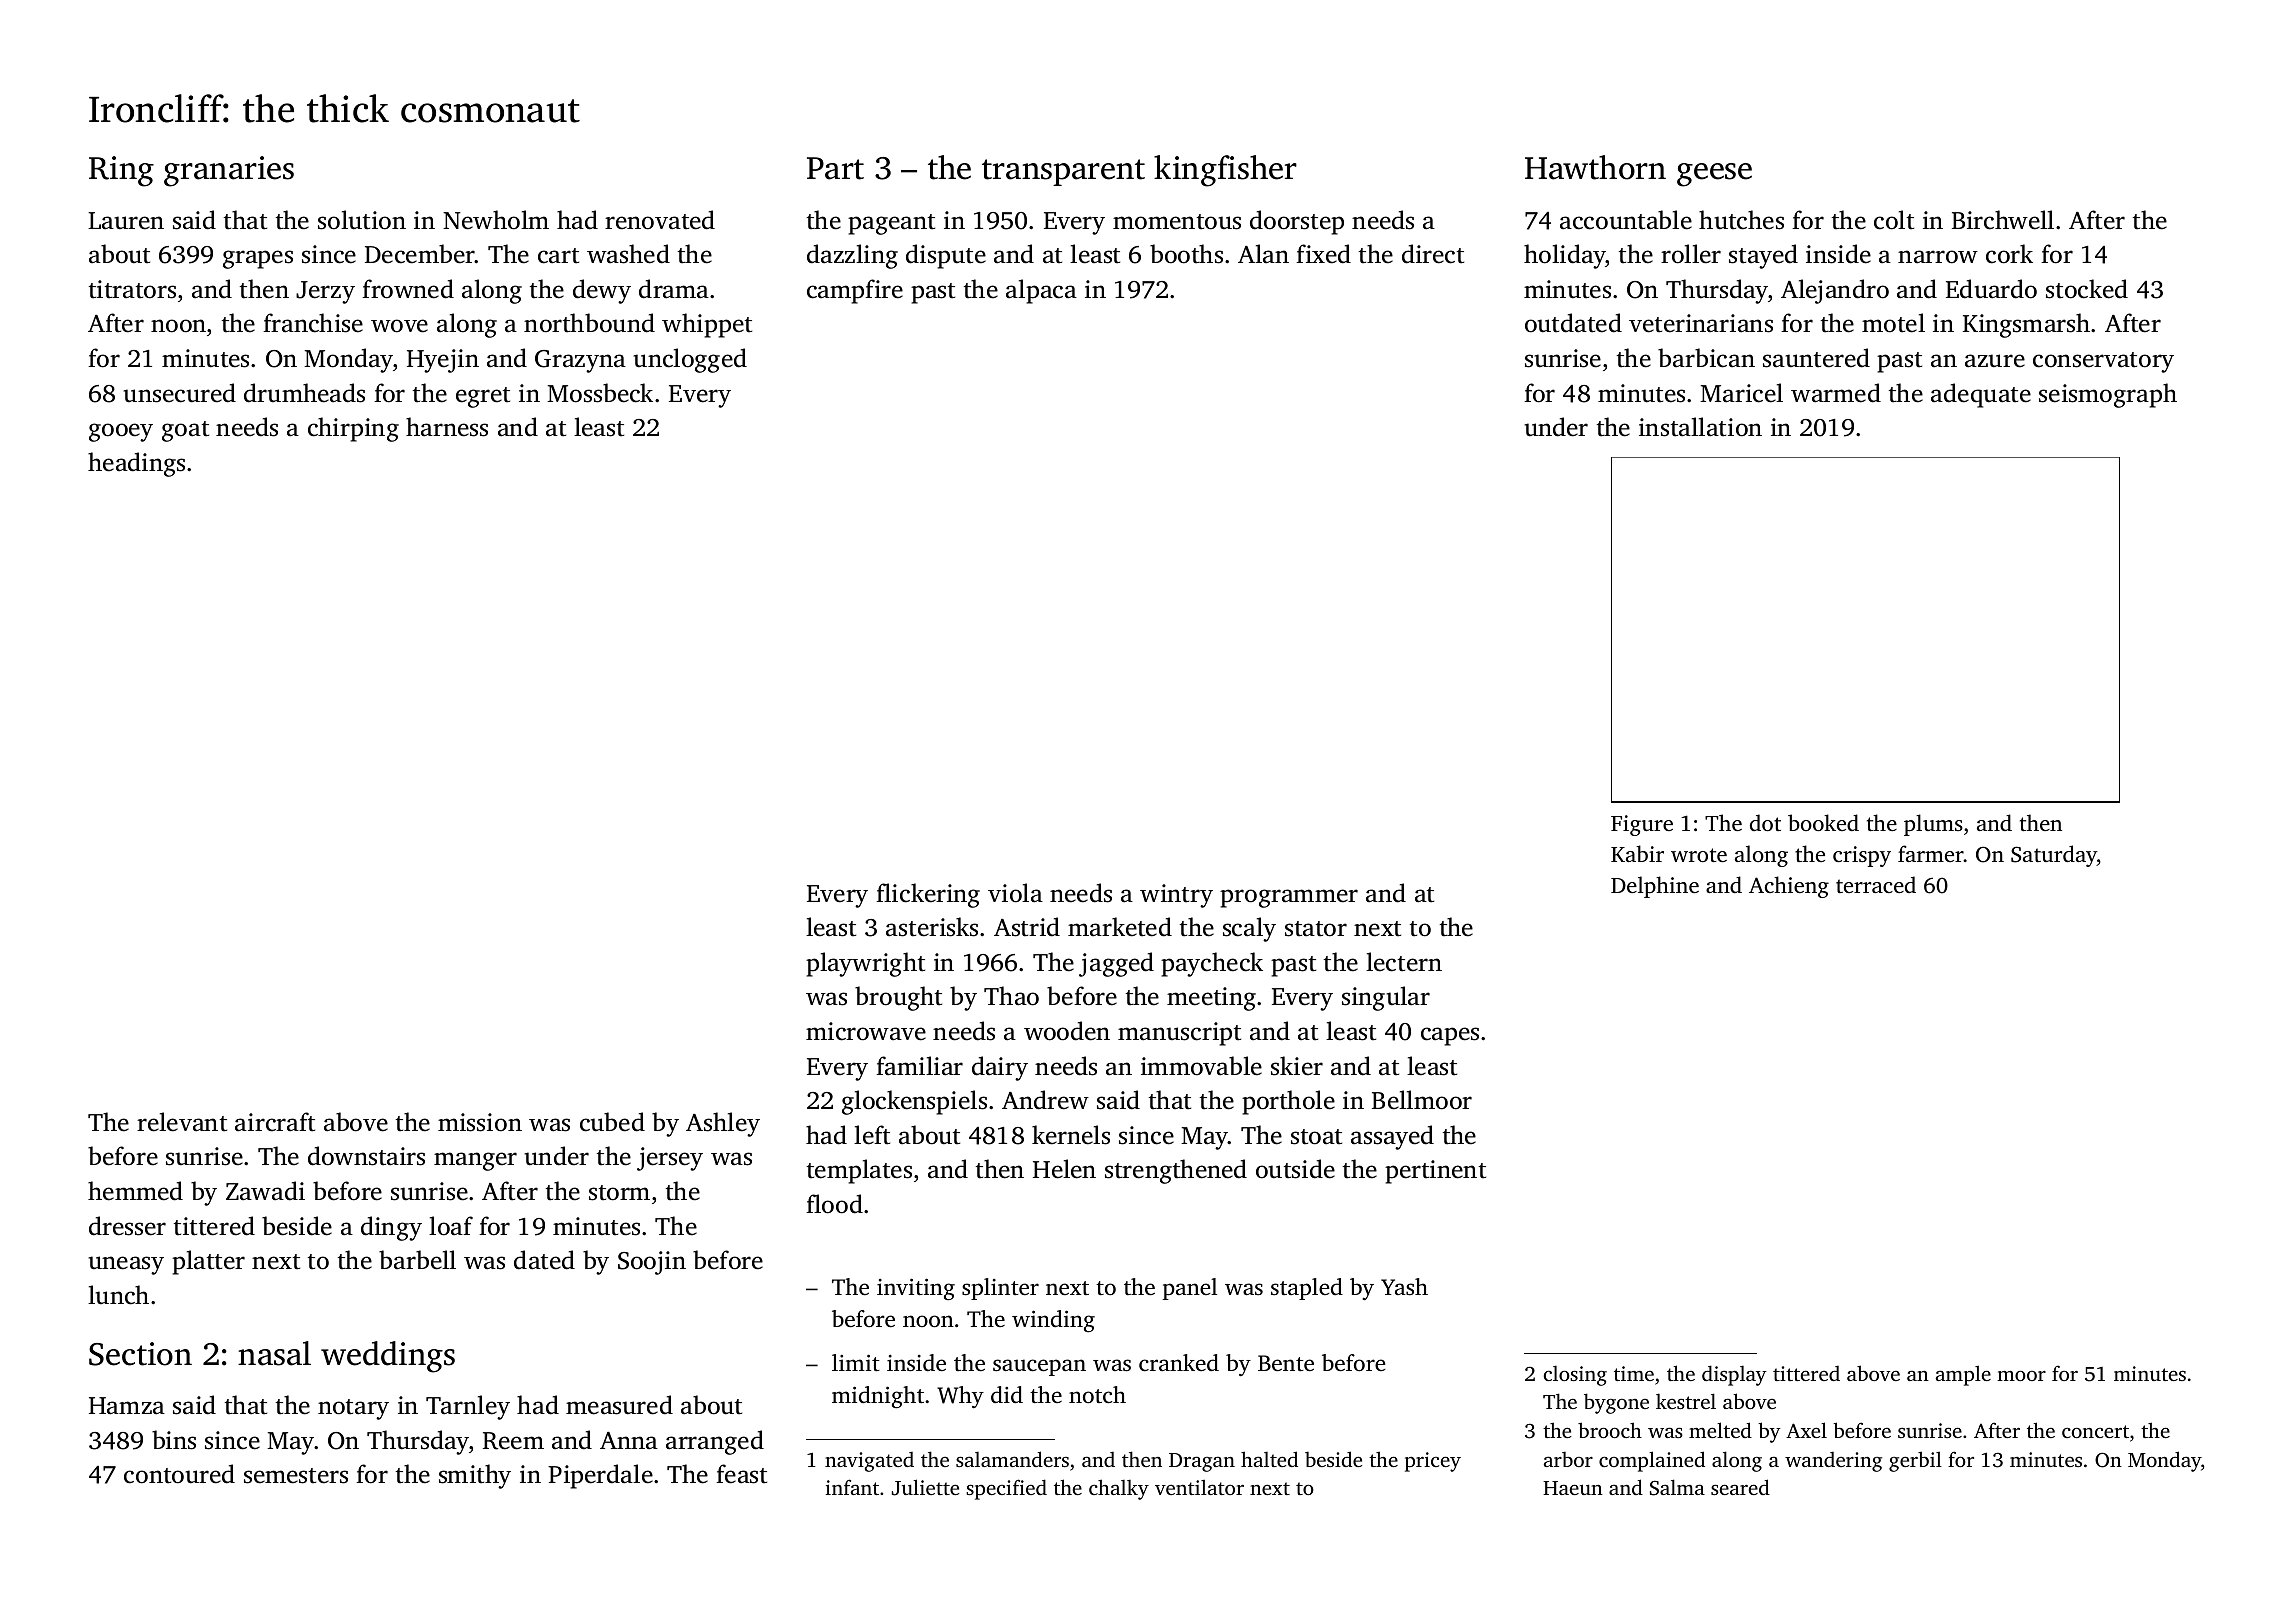  I want to click on kernels, so click(1071, 1135).
